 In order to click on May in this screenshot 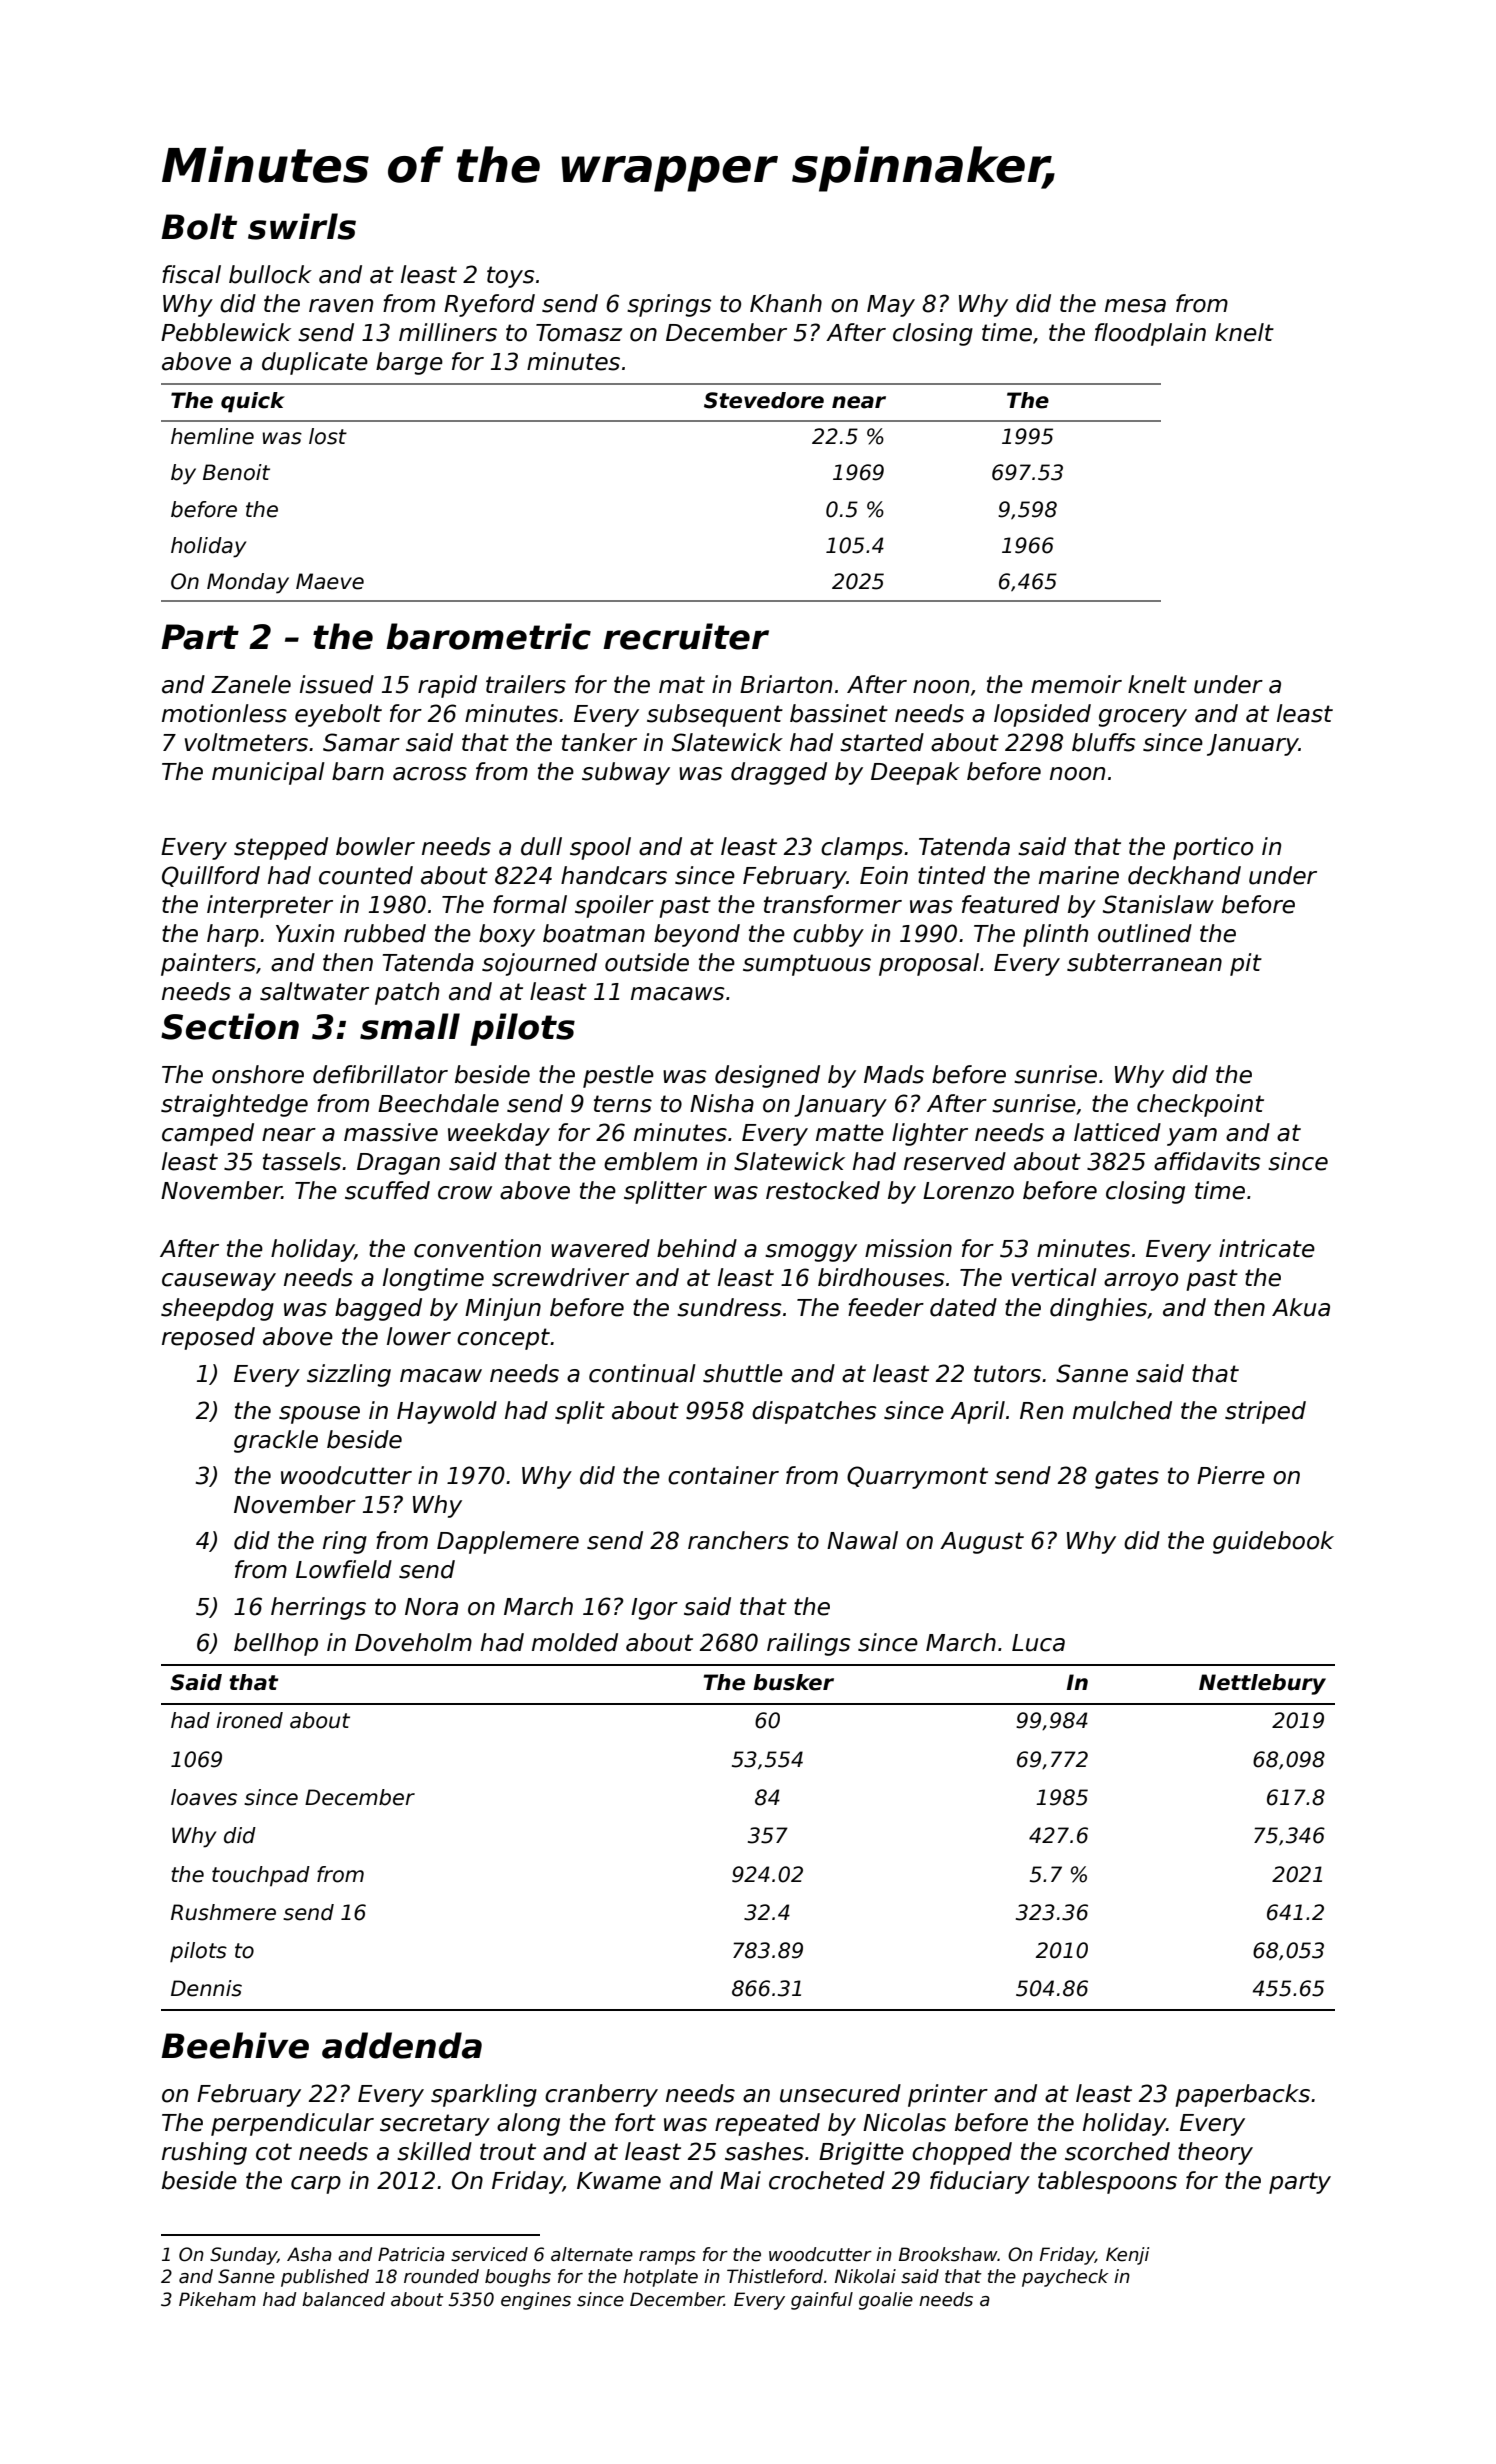, I will do `click(891, 306)`.
